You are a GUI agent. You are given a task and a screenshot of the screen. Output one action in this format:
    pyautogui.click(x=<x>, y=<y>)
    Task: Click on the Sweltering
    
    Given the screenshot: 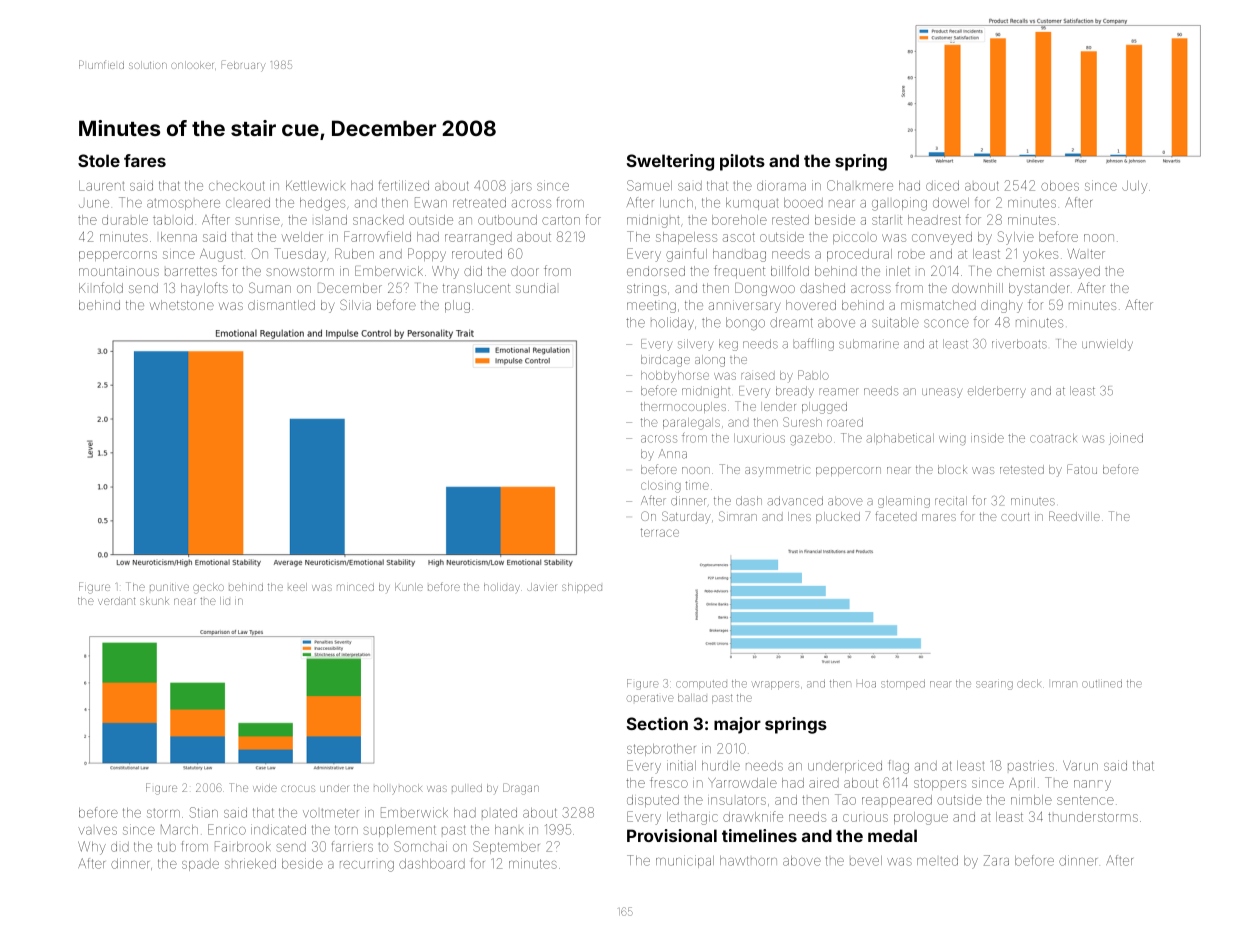 What is the action you would take?
    pyautogui.click(x=670, y=162)
